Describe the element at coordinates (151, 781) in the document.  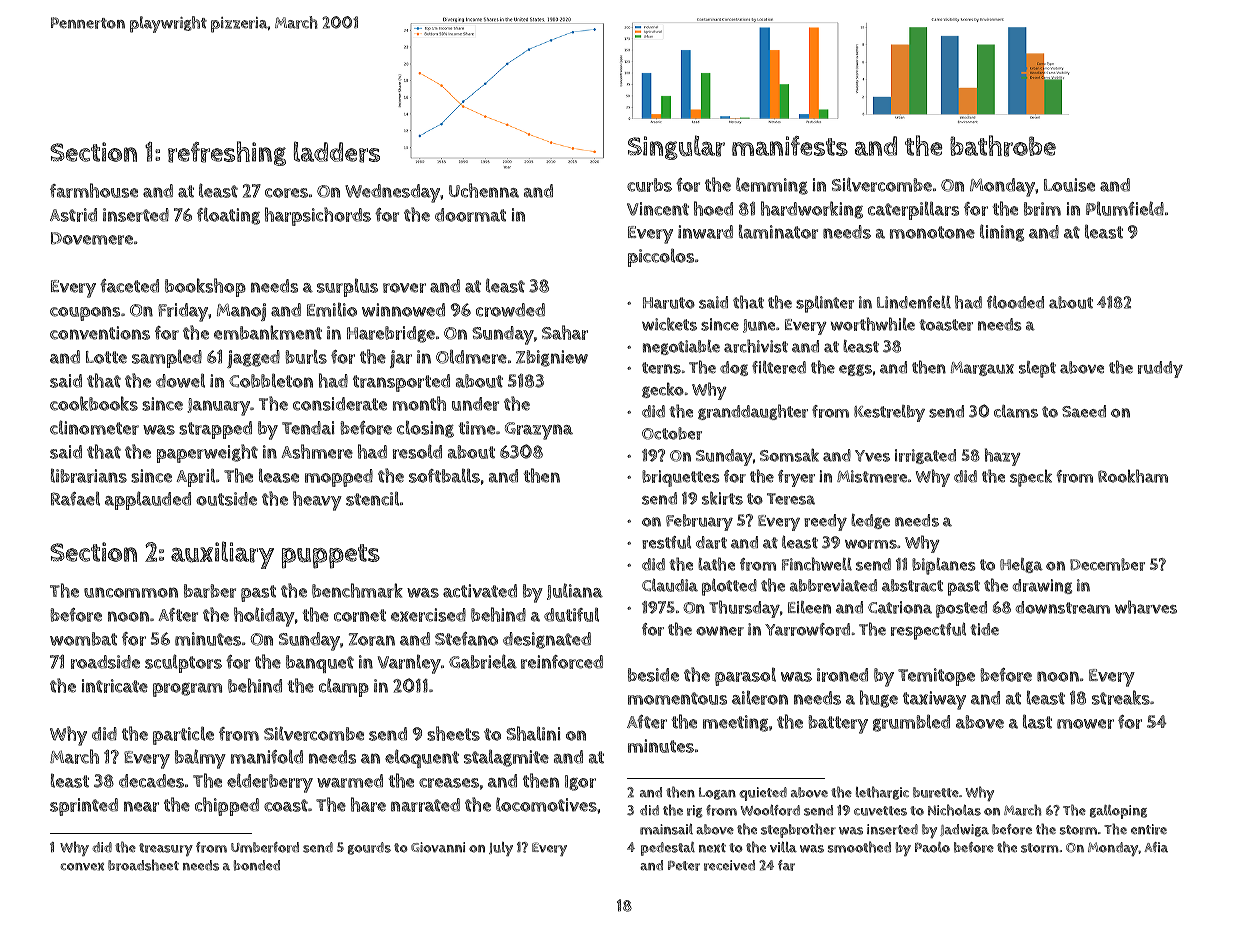
I see `decades` at that location.
